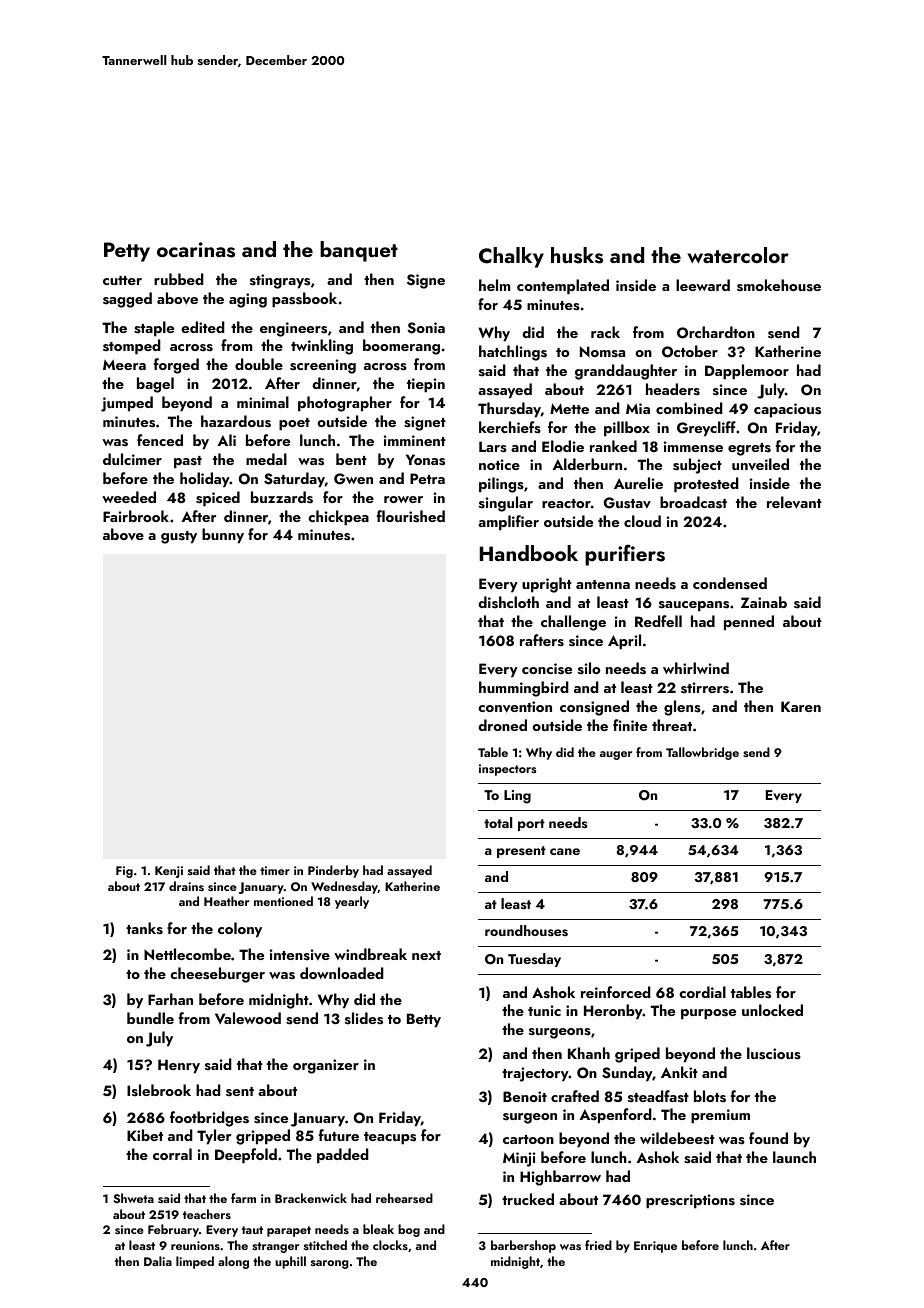 The width and height of the screenshot is (924, 1308). I want to click on Kibet, so click(145, 1135).
